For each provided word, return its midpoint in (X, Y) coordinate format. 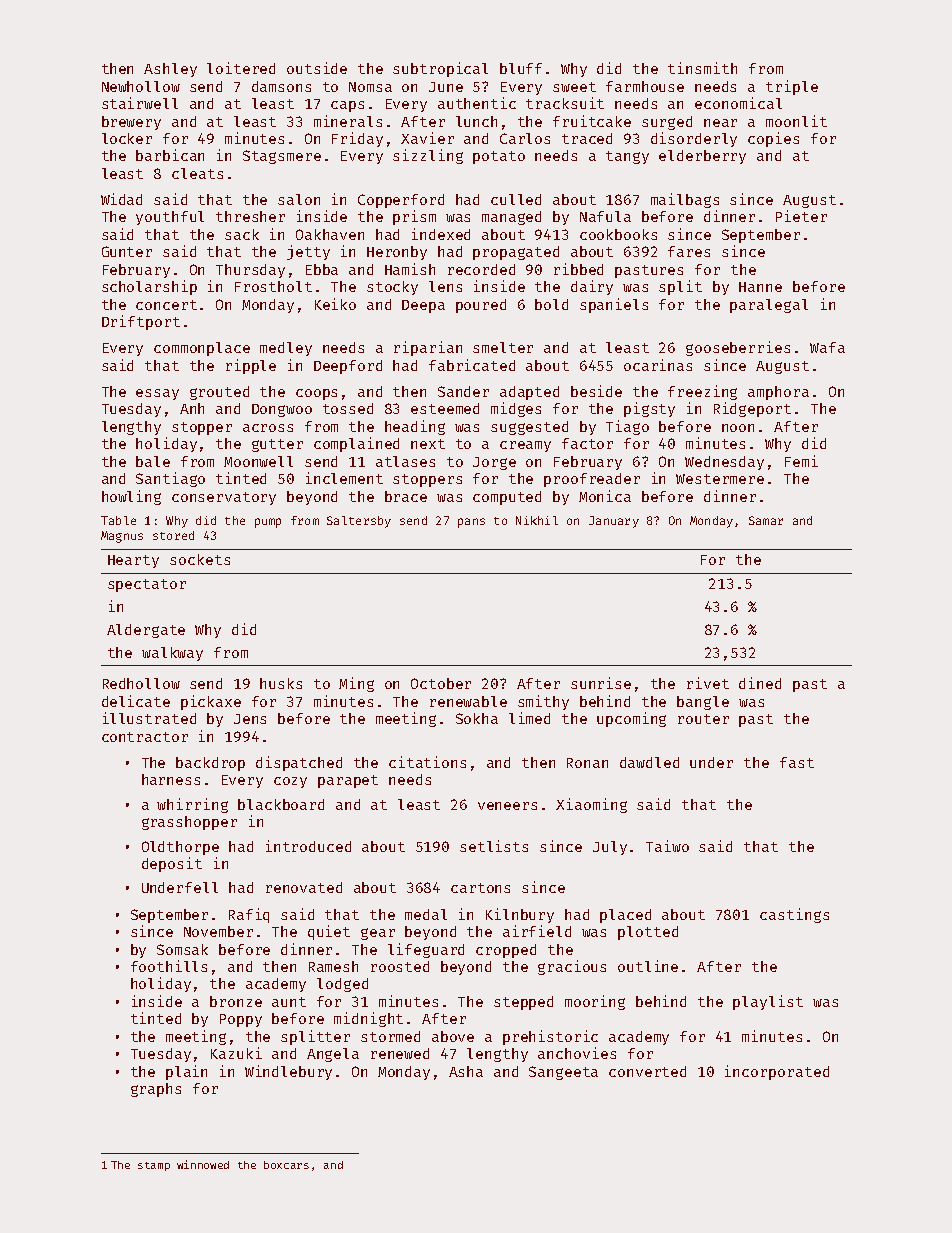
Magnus (122, 537)
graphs (156, 1090)
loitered (241, 68)
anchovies (577, 1053)
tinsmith (702, 68)
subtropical (440, 69)
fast (797, 762)
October (441, 683)
